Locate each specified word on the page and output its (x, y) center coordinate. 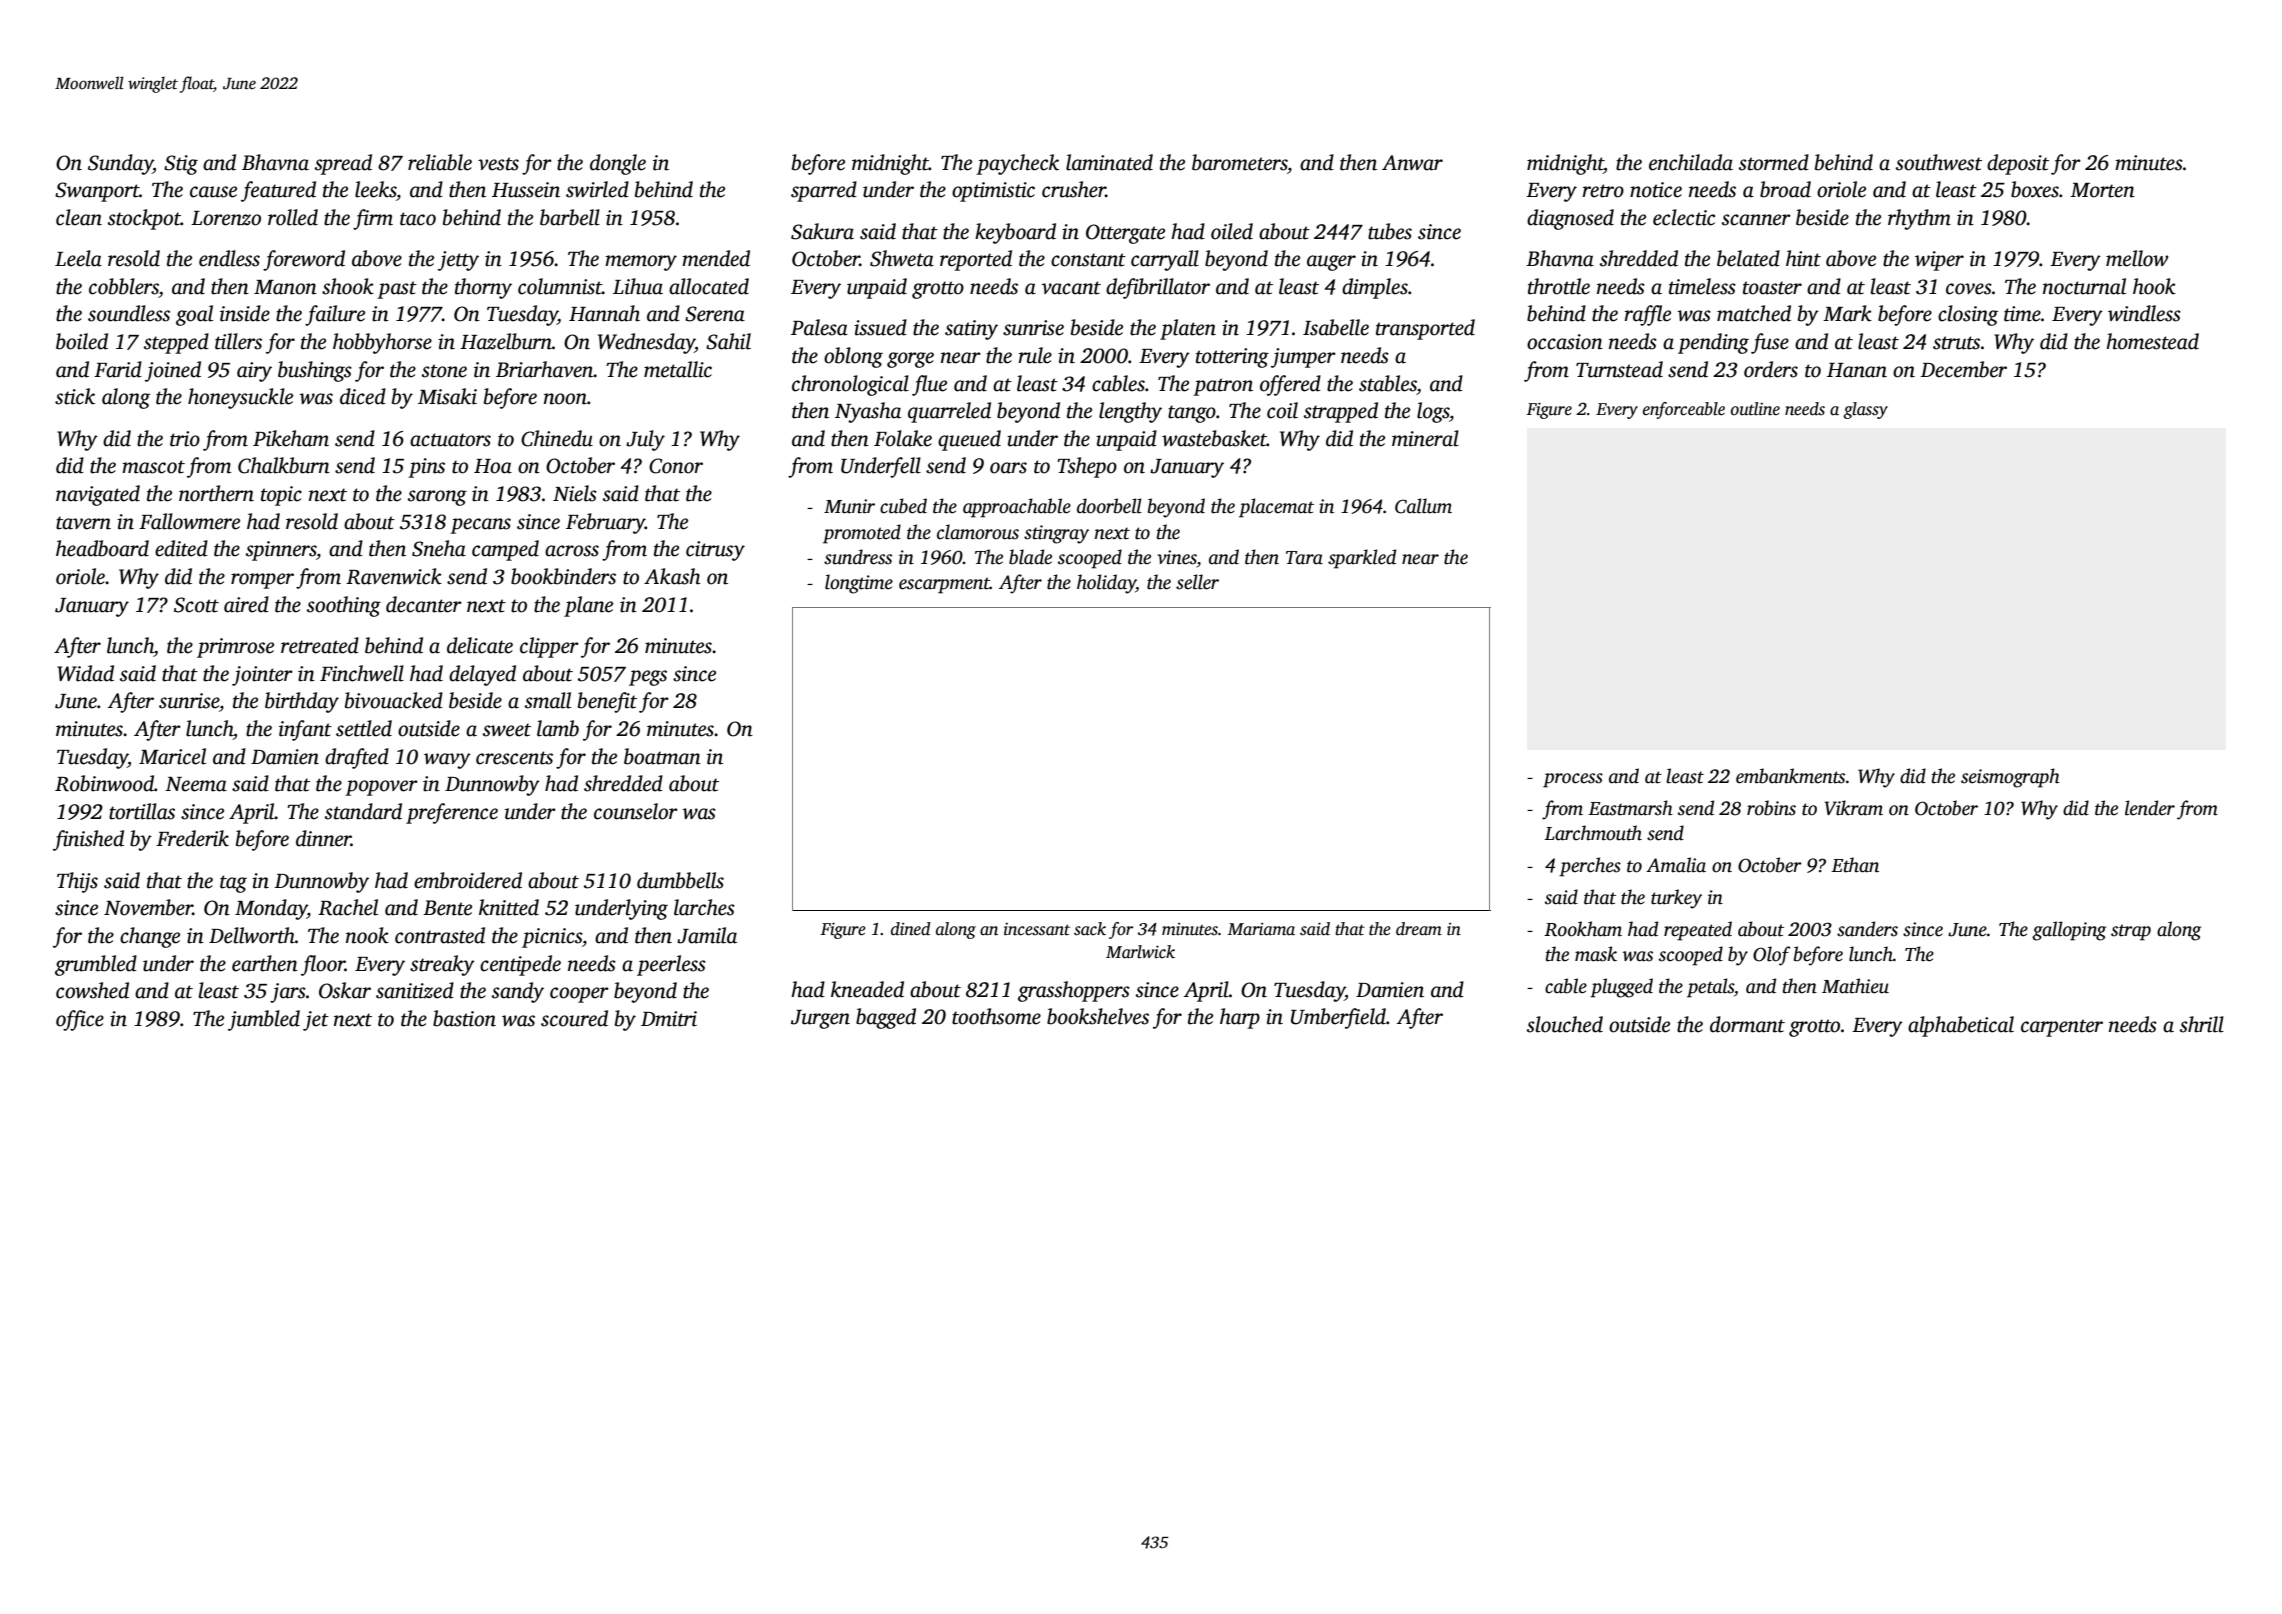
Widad (85, 673)
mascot (153, 467)
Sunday (120, 164)
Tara (1304, 558)
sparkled (1362, 559)
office (80, 1020)
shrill (2202, 1024)
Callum (1423, 506)
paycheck (1017, 164)
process (1573, 780)
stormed (1774, 162)
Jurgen (820, 1019)
